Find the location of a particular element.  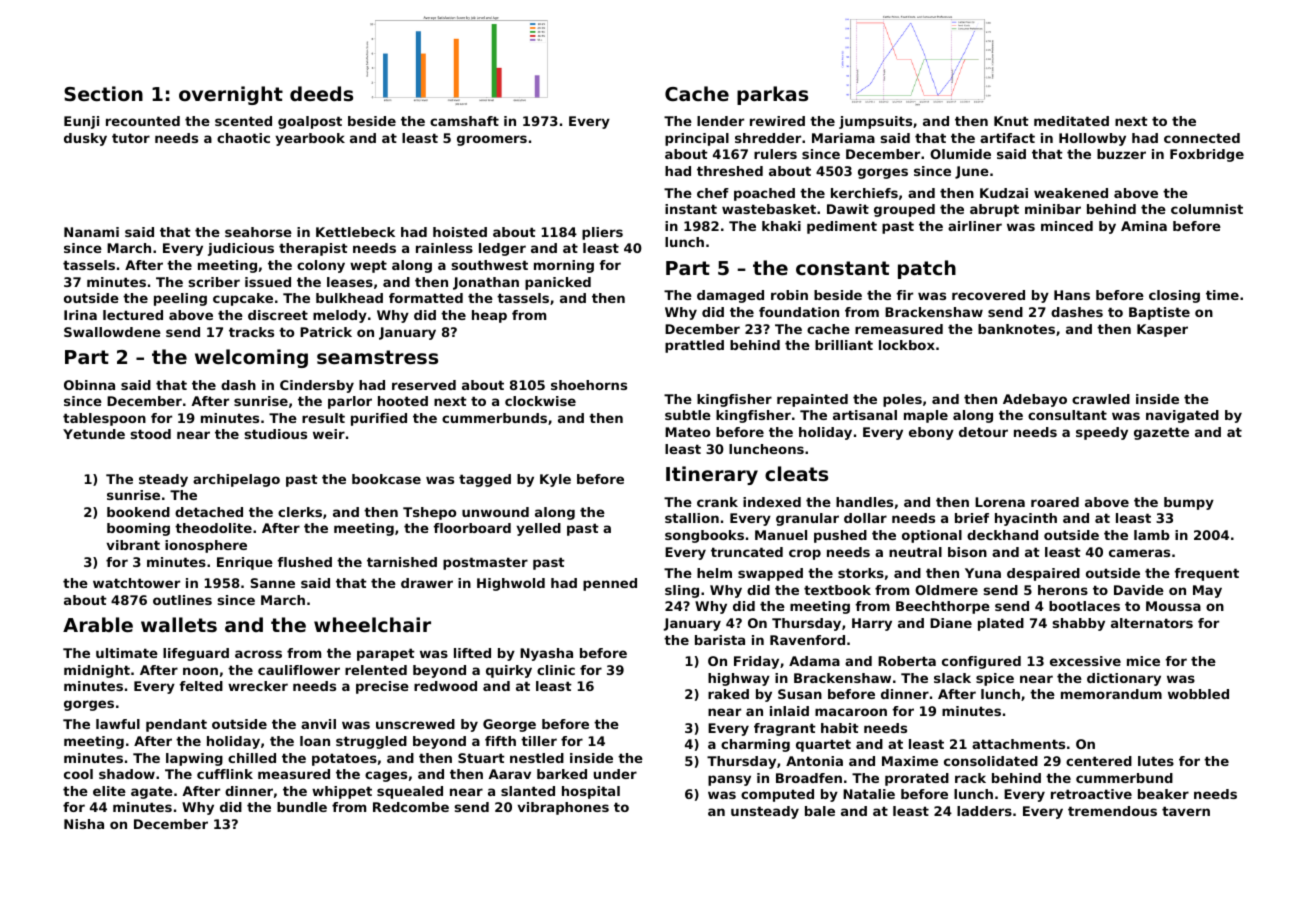

lender is located at coordinates (720, 121).
